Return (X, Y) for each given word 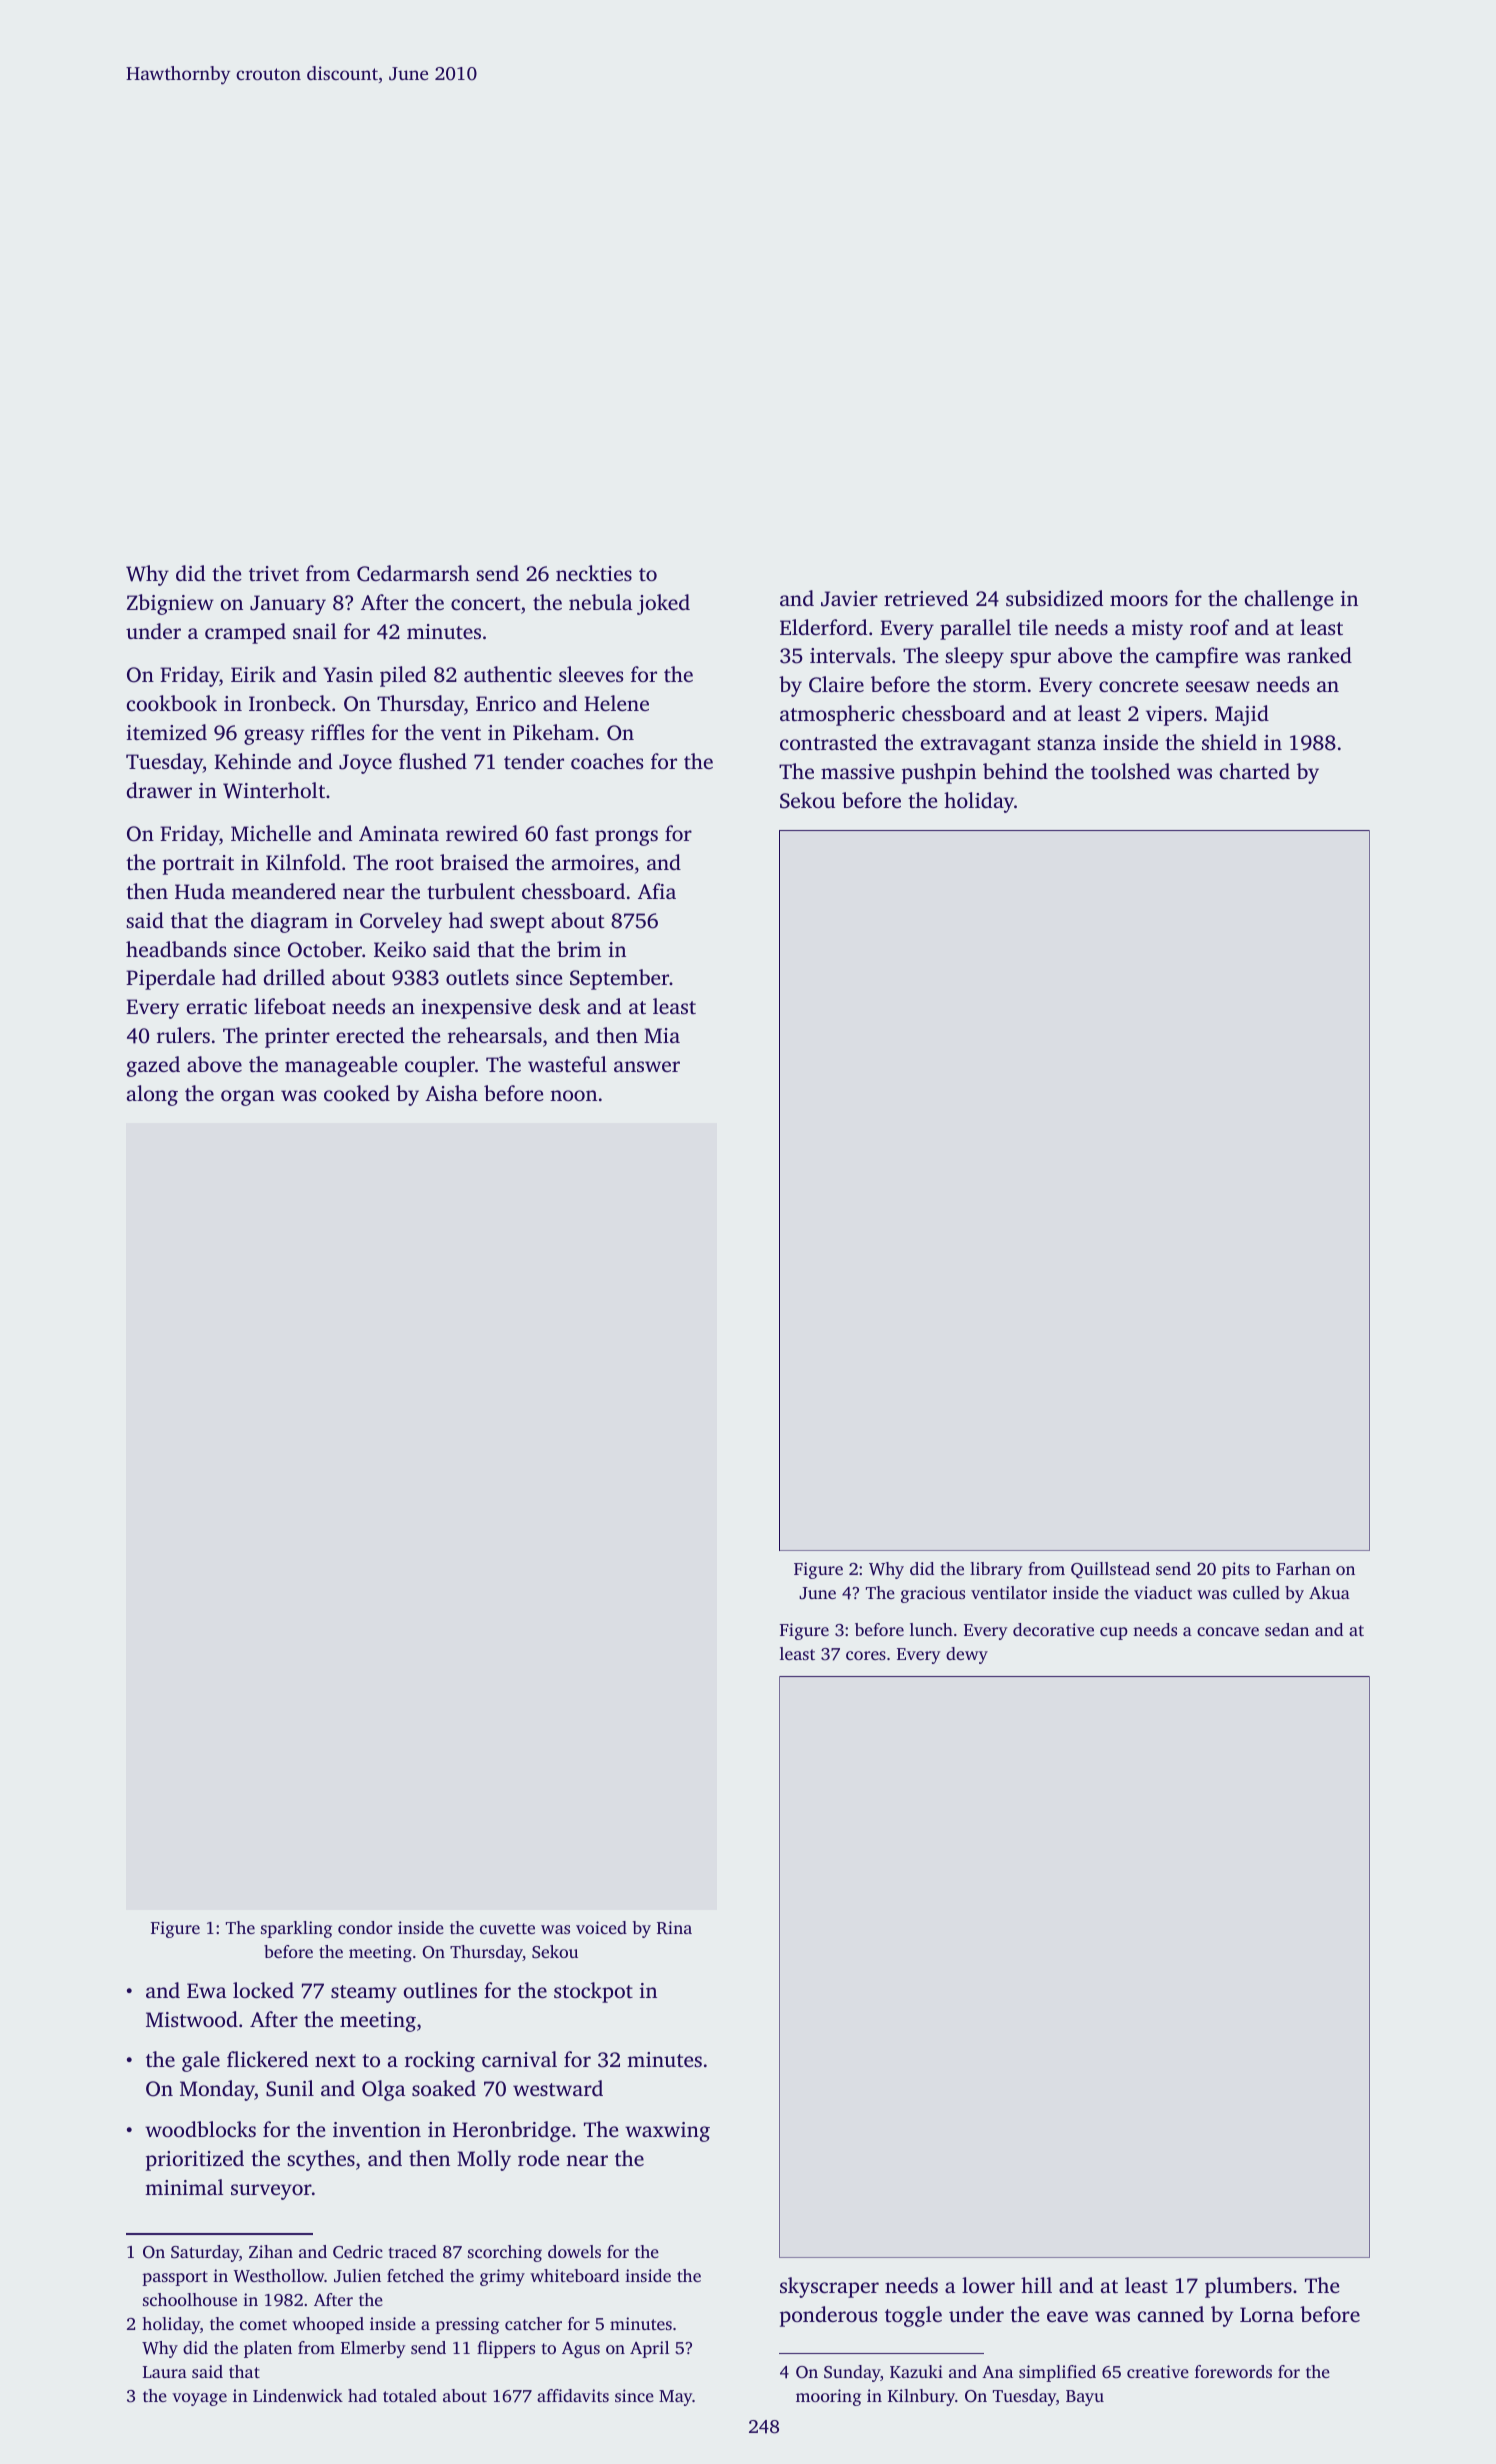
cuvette (507, 1928)
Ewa (206, 1990)
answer (647, 1066)
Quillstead (1110, 1570)
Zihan (271, 2251)
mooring (828, 2397)
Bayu (1085, 2398)
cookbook (172, 703)
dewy (967, 1655)
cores (866, 1655)
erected (370, 1035)
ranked (1319, 655)
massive (857, 771)
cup (1114, 1633)
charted (1255, 771)
